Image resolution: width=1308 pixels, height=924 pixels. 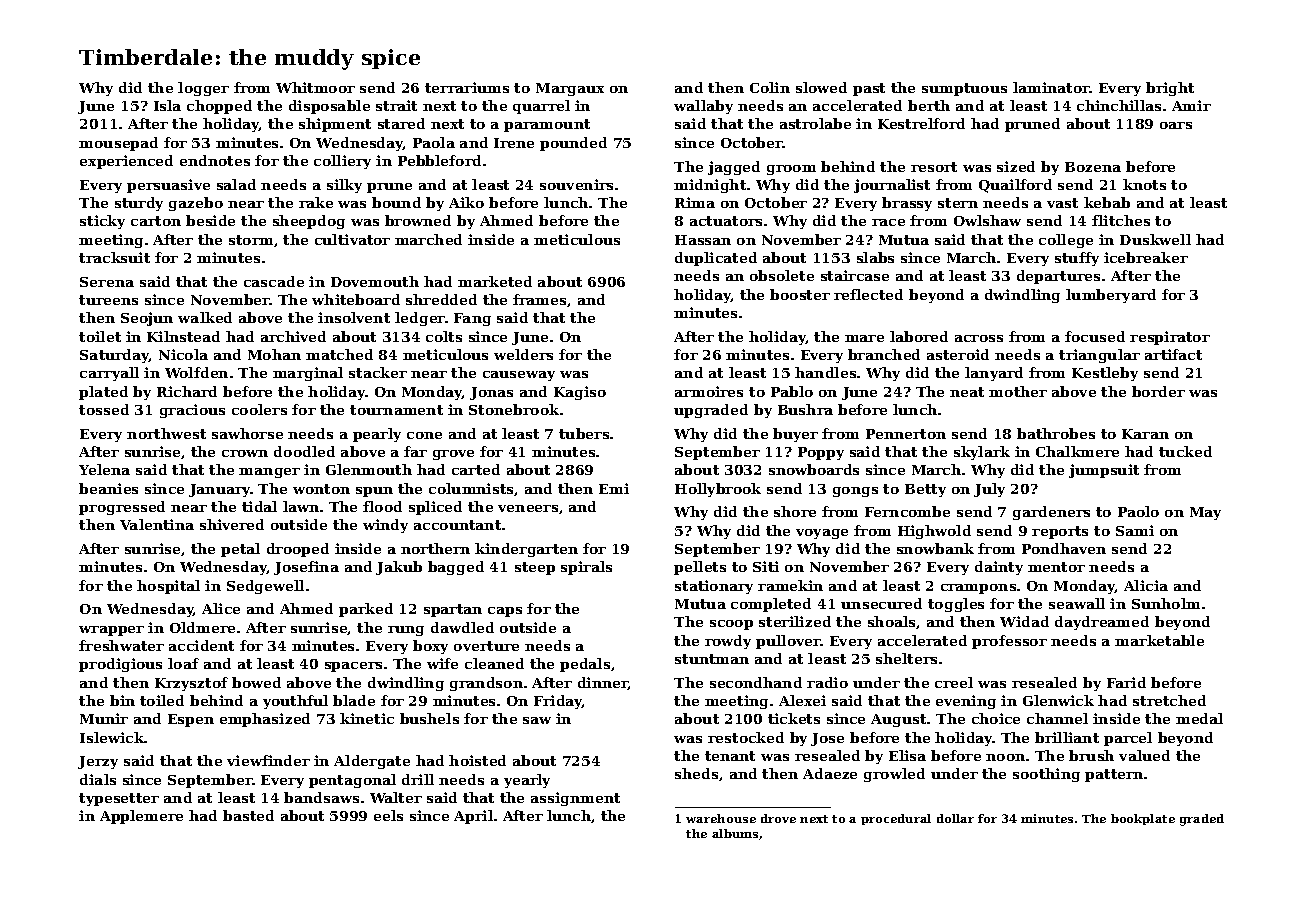 What do you see at coordinates (1051, 87) in the screenshot?
I see `laminator` at bounding box center [1051, 87].
